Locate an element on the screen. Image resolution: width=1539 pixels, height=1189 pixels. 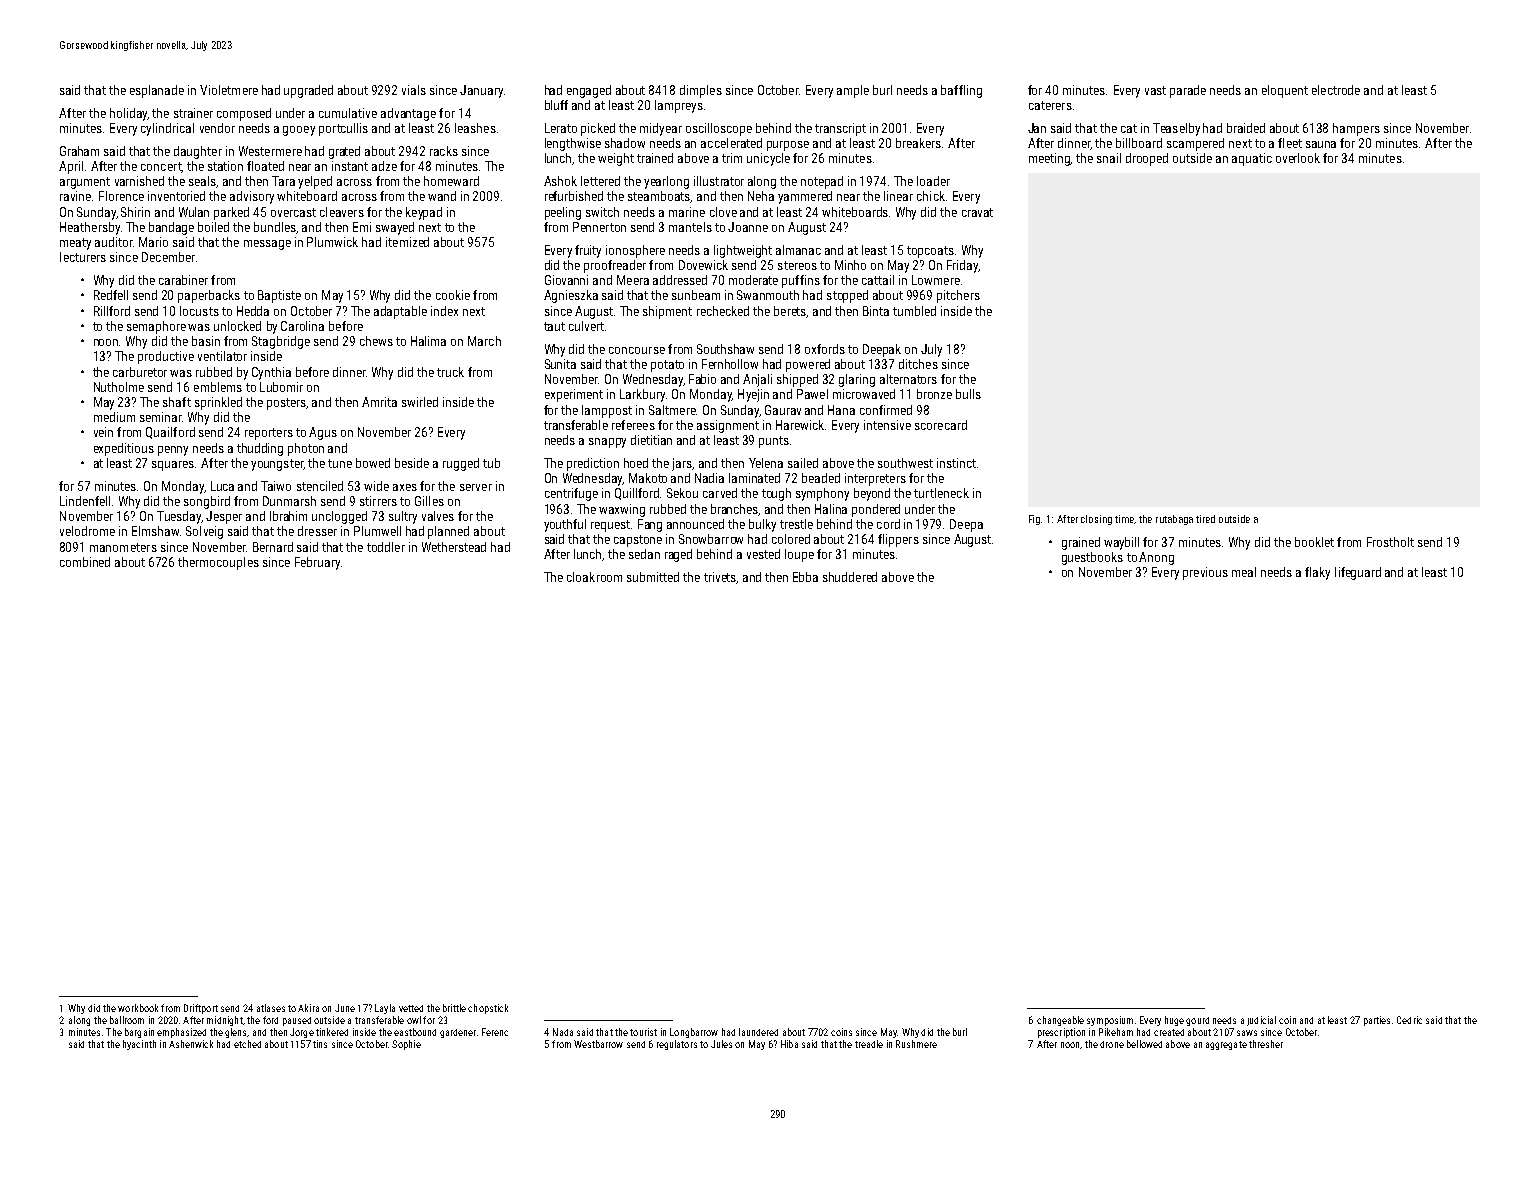
purpose is located at coordinates (788, 146).
